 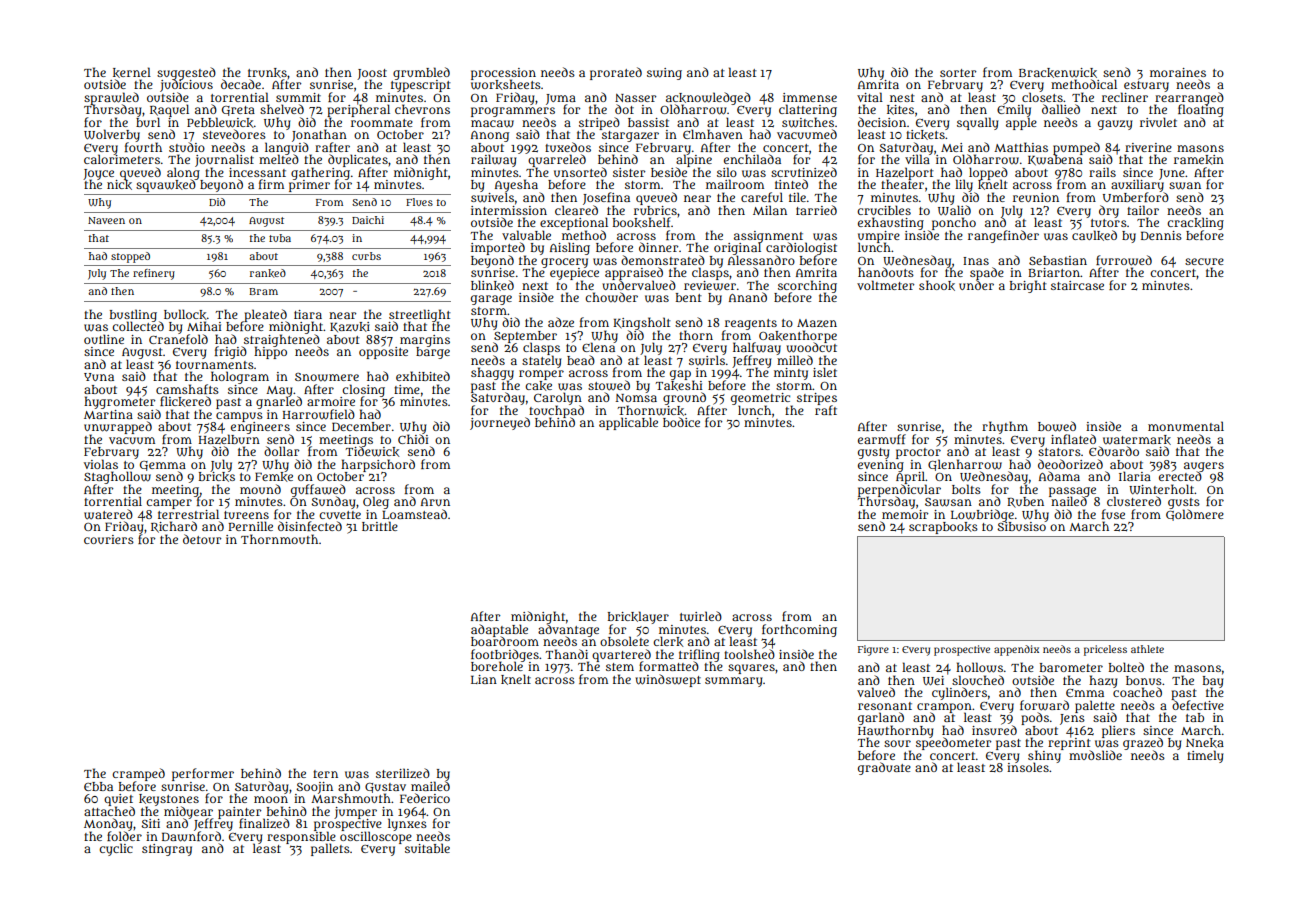 What do you see at coordinates (167, 850) in the screenshot?
I see `stingray` at bounding box center [167, 850].
